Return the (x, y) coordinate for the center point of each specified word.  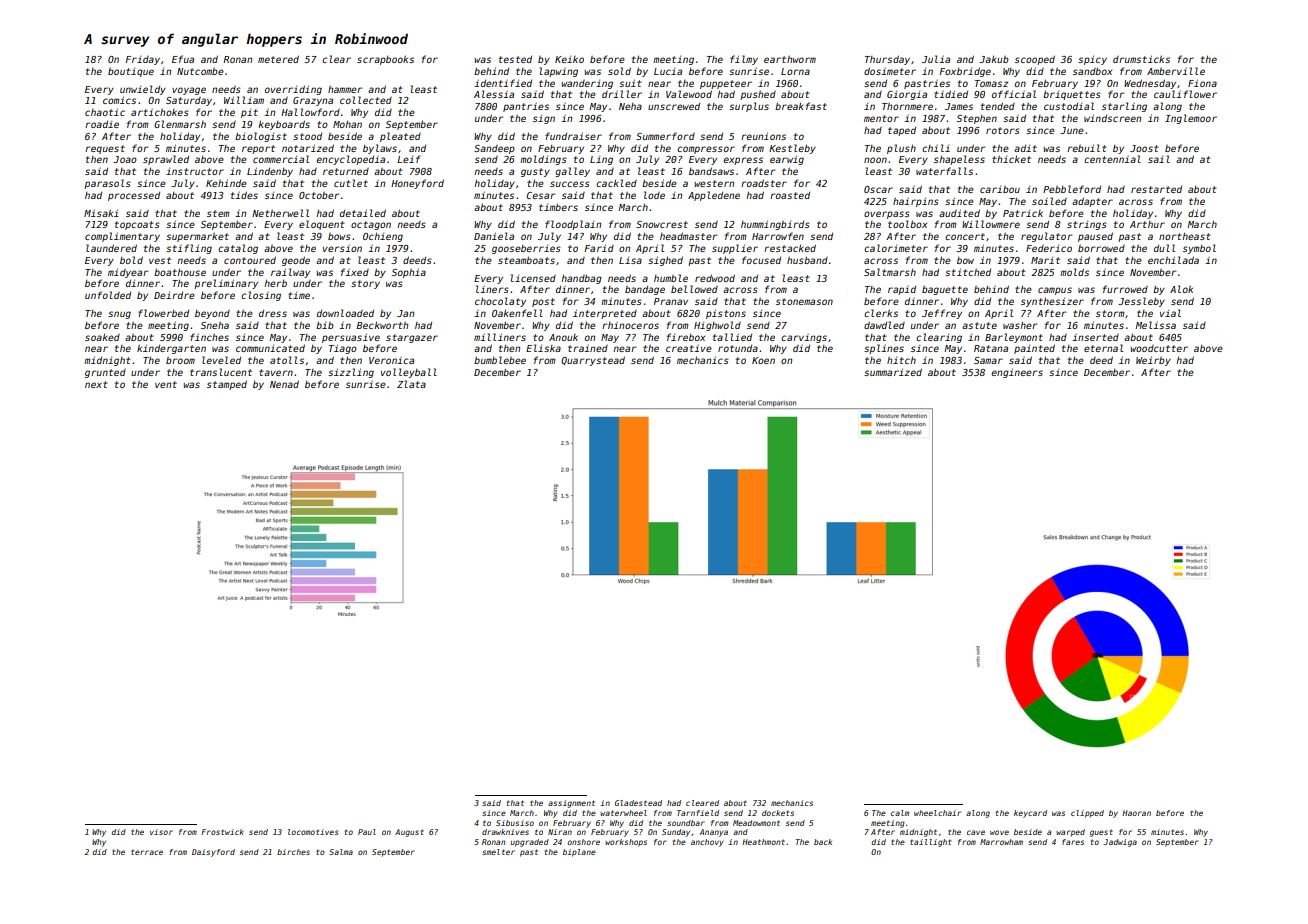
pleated (400, 137)
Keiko (569, 59)
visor (161, 832)
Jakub (994, 59)
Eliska (543, 348)
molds (1074, 272)
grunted (105, 373)
